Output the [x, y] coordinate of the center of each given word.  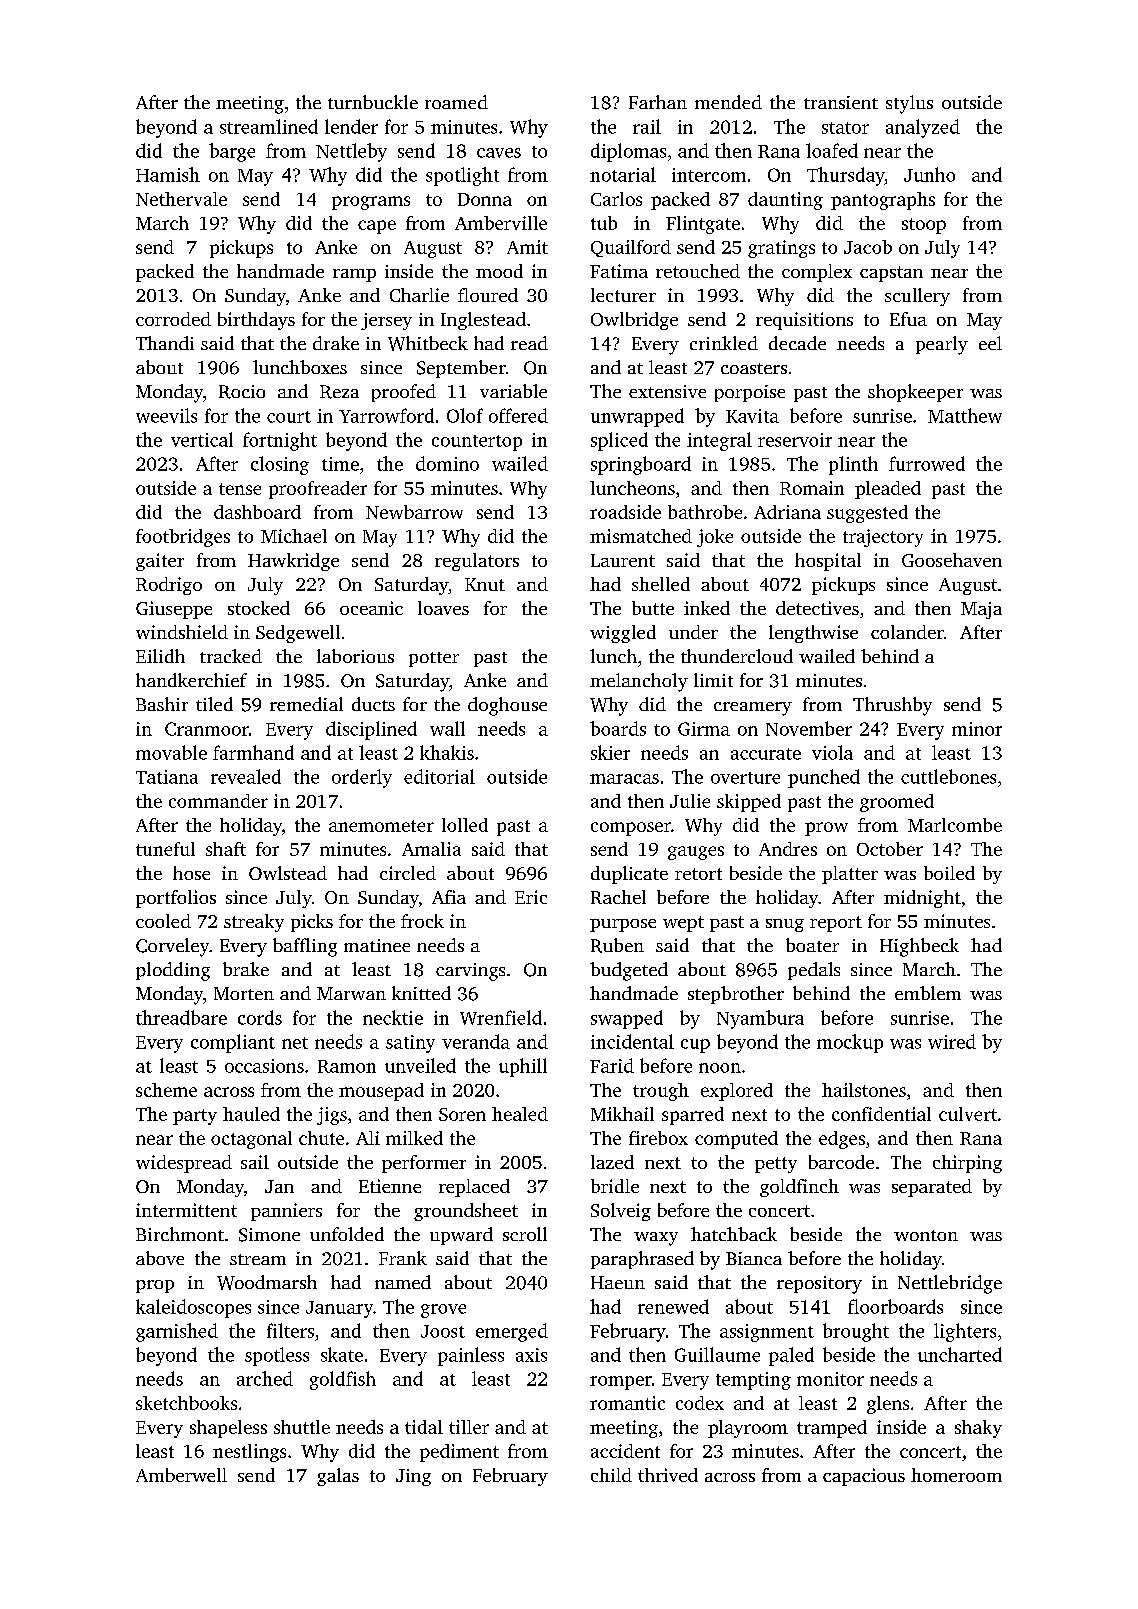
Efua [908, 319]
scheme [166, 1090]
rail [647, 126]
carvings [470, 972]
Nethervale [181, 199]
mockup [850, 1043]
